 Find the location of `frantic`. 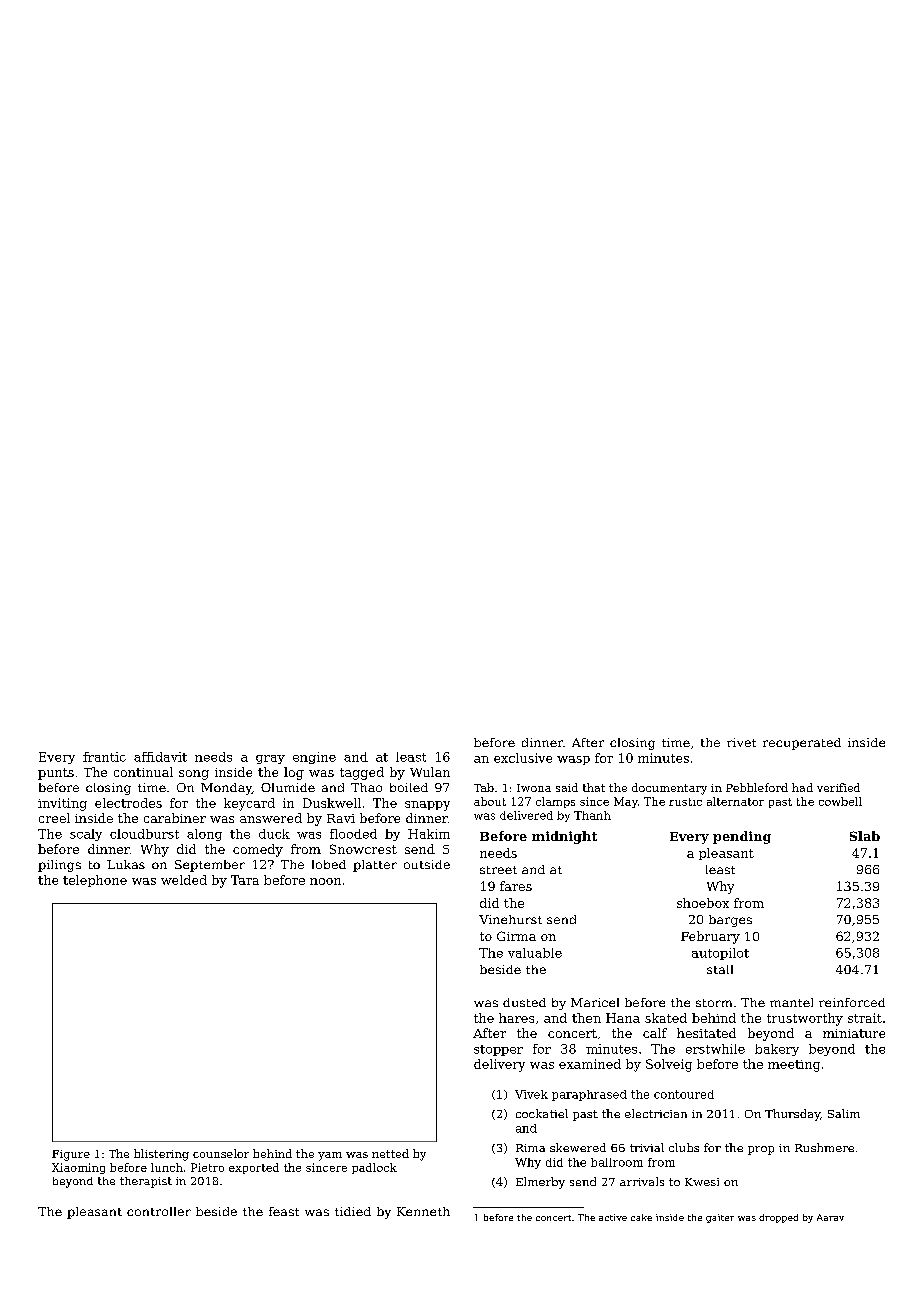

frantic is located at coordinates (104, 757).
